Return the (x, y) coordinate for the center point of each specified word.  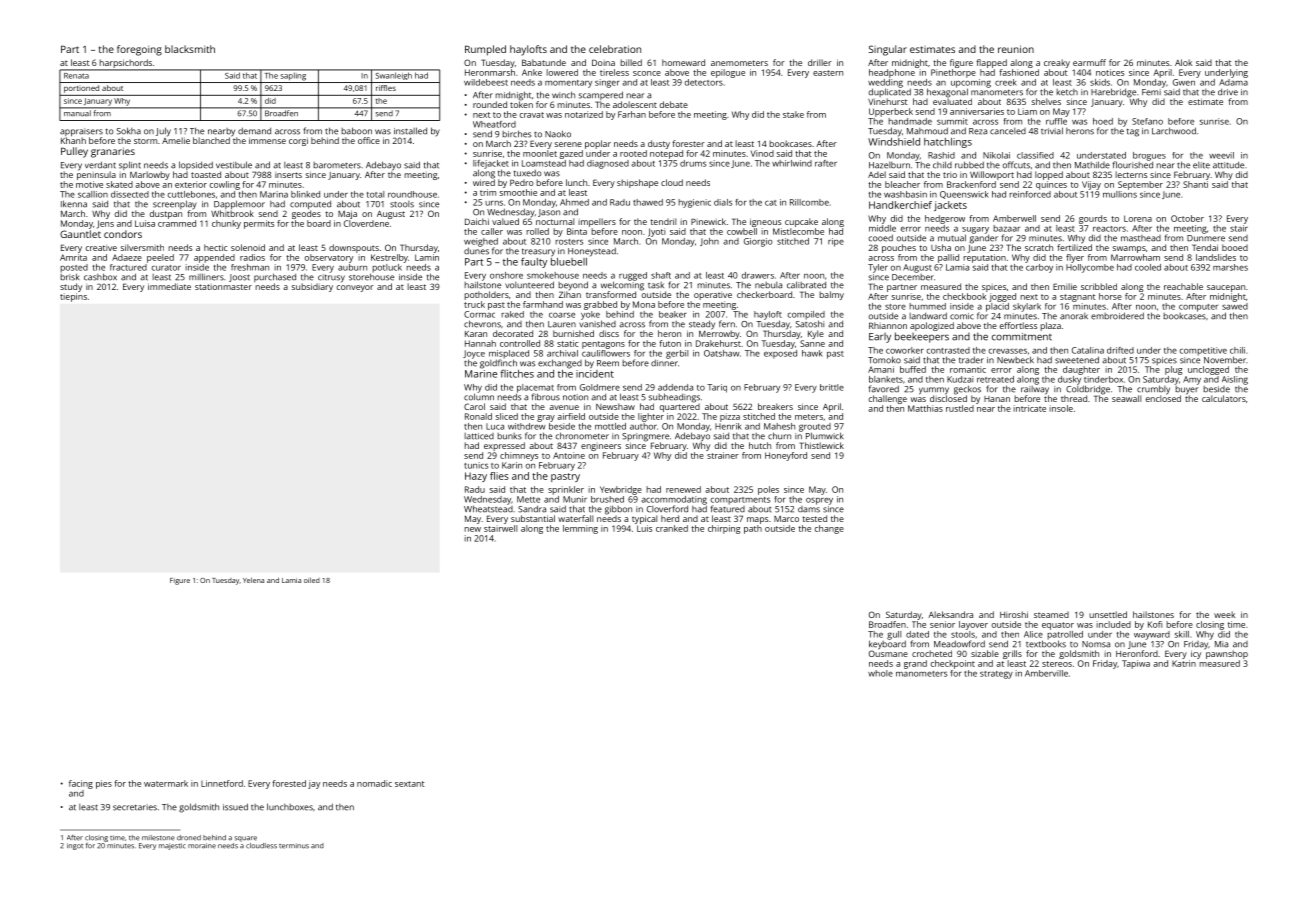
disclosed (948, 398)
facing (81, 784)
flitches (517, 374)
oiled (312, 580)
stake (793, 114)
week (1224, 614)
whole (880, 673)
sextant (409, 784)
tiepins (73, 297)
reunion (1016, 49)
